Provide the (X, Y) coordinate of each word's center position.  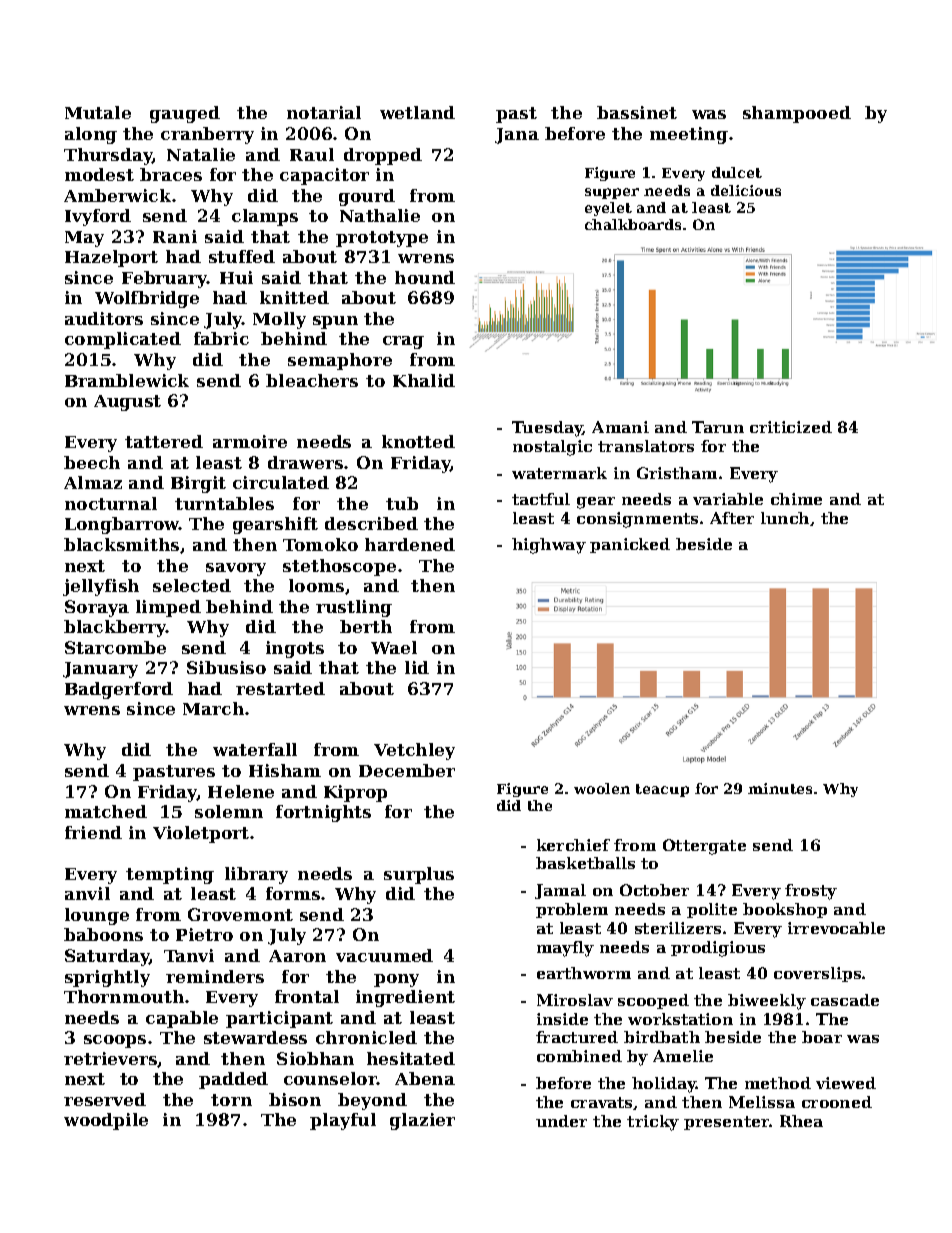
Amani (620, 427)
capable (182, 1019)
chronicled (366, 1037)
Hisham (285, 770)
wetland (417, 112)
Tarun (718, 427)
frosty (811, 892)
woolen (602, 788)
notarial (324, 112)
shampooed (797, 114)
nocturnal (111, 503)
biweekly (767, 1002)
